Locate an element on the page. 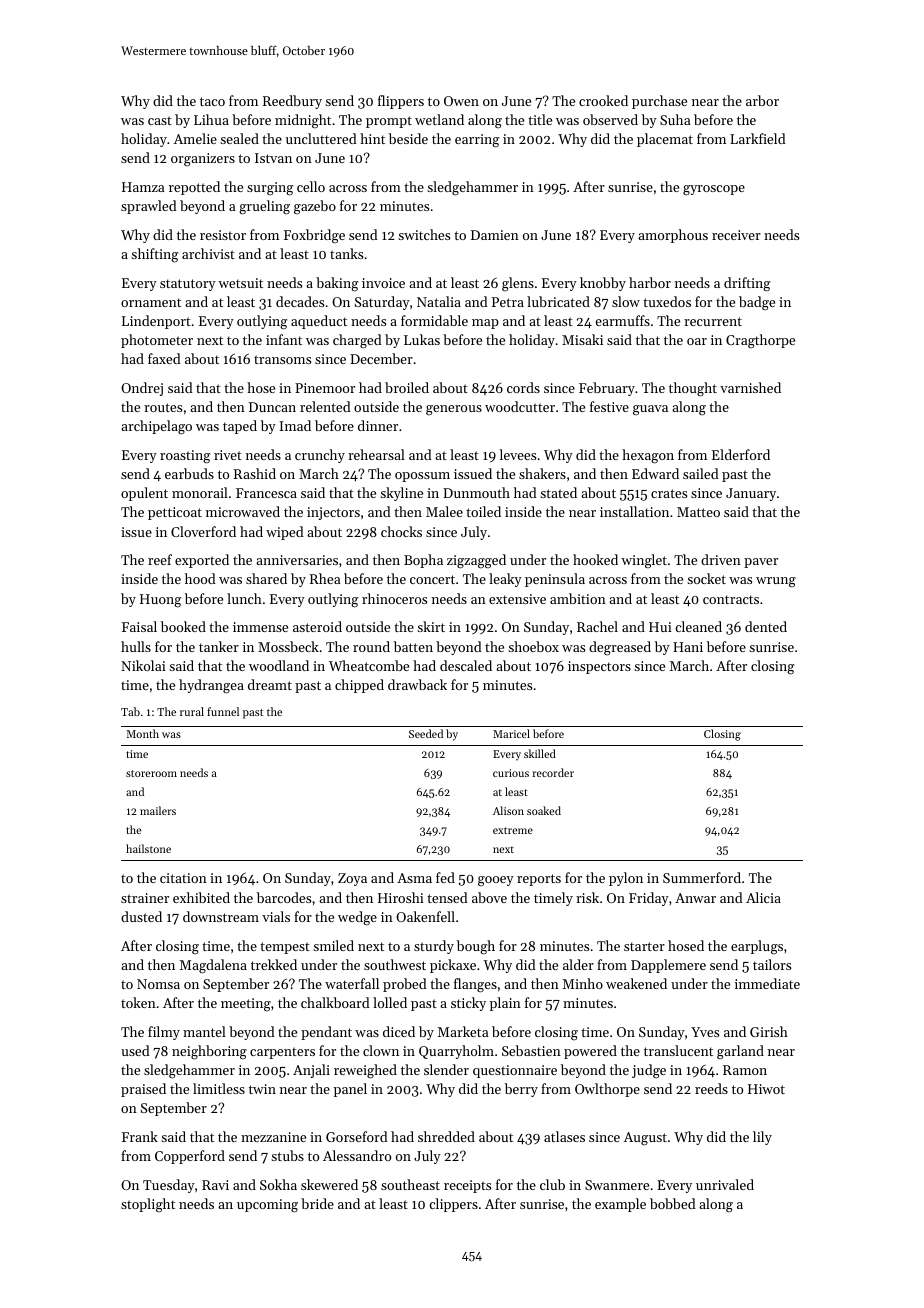  Duncan is located at coordinates (272, 407).
